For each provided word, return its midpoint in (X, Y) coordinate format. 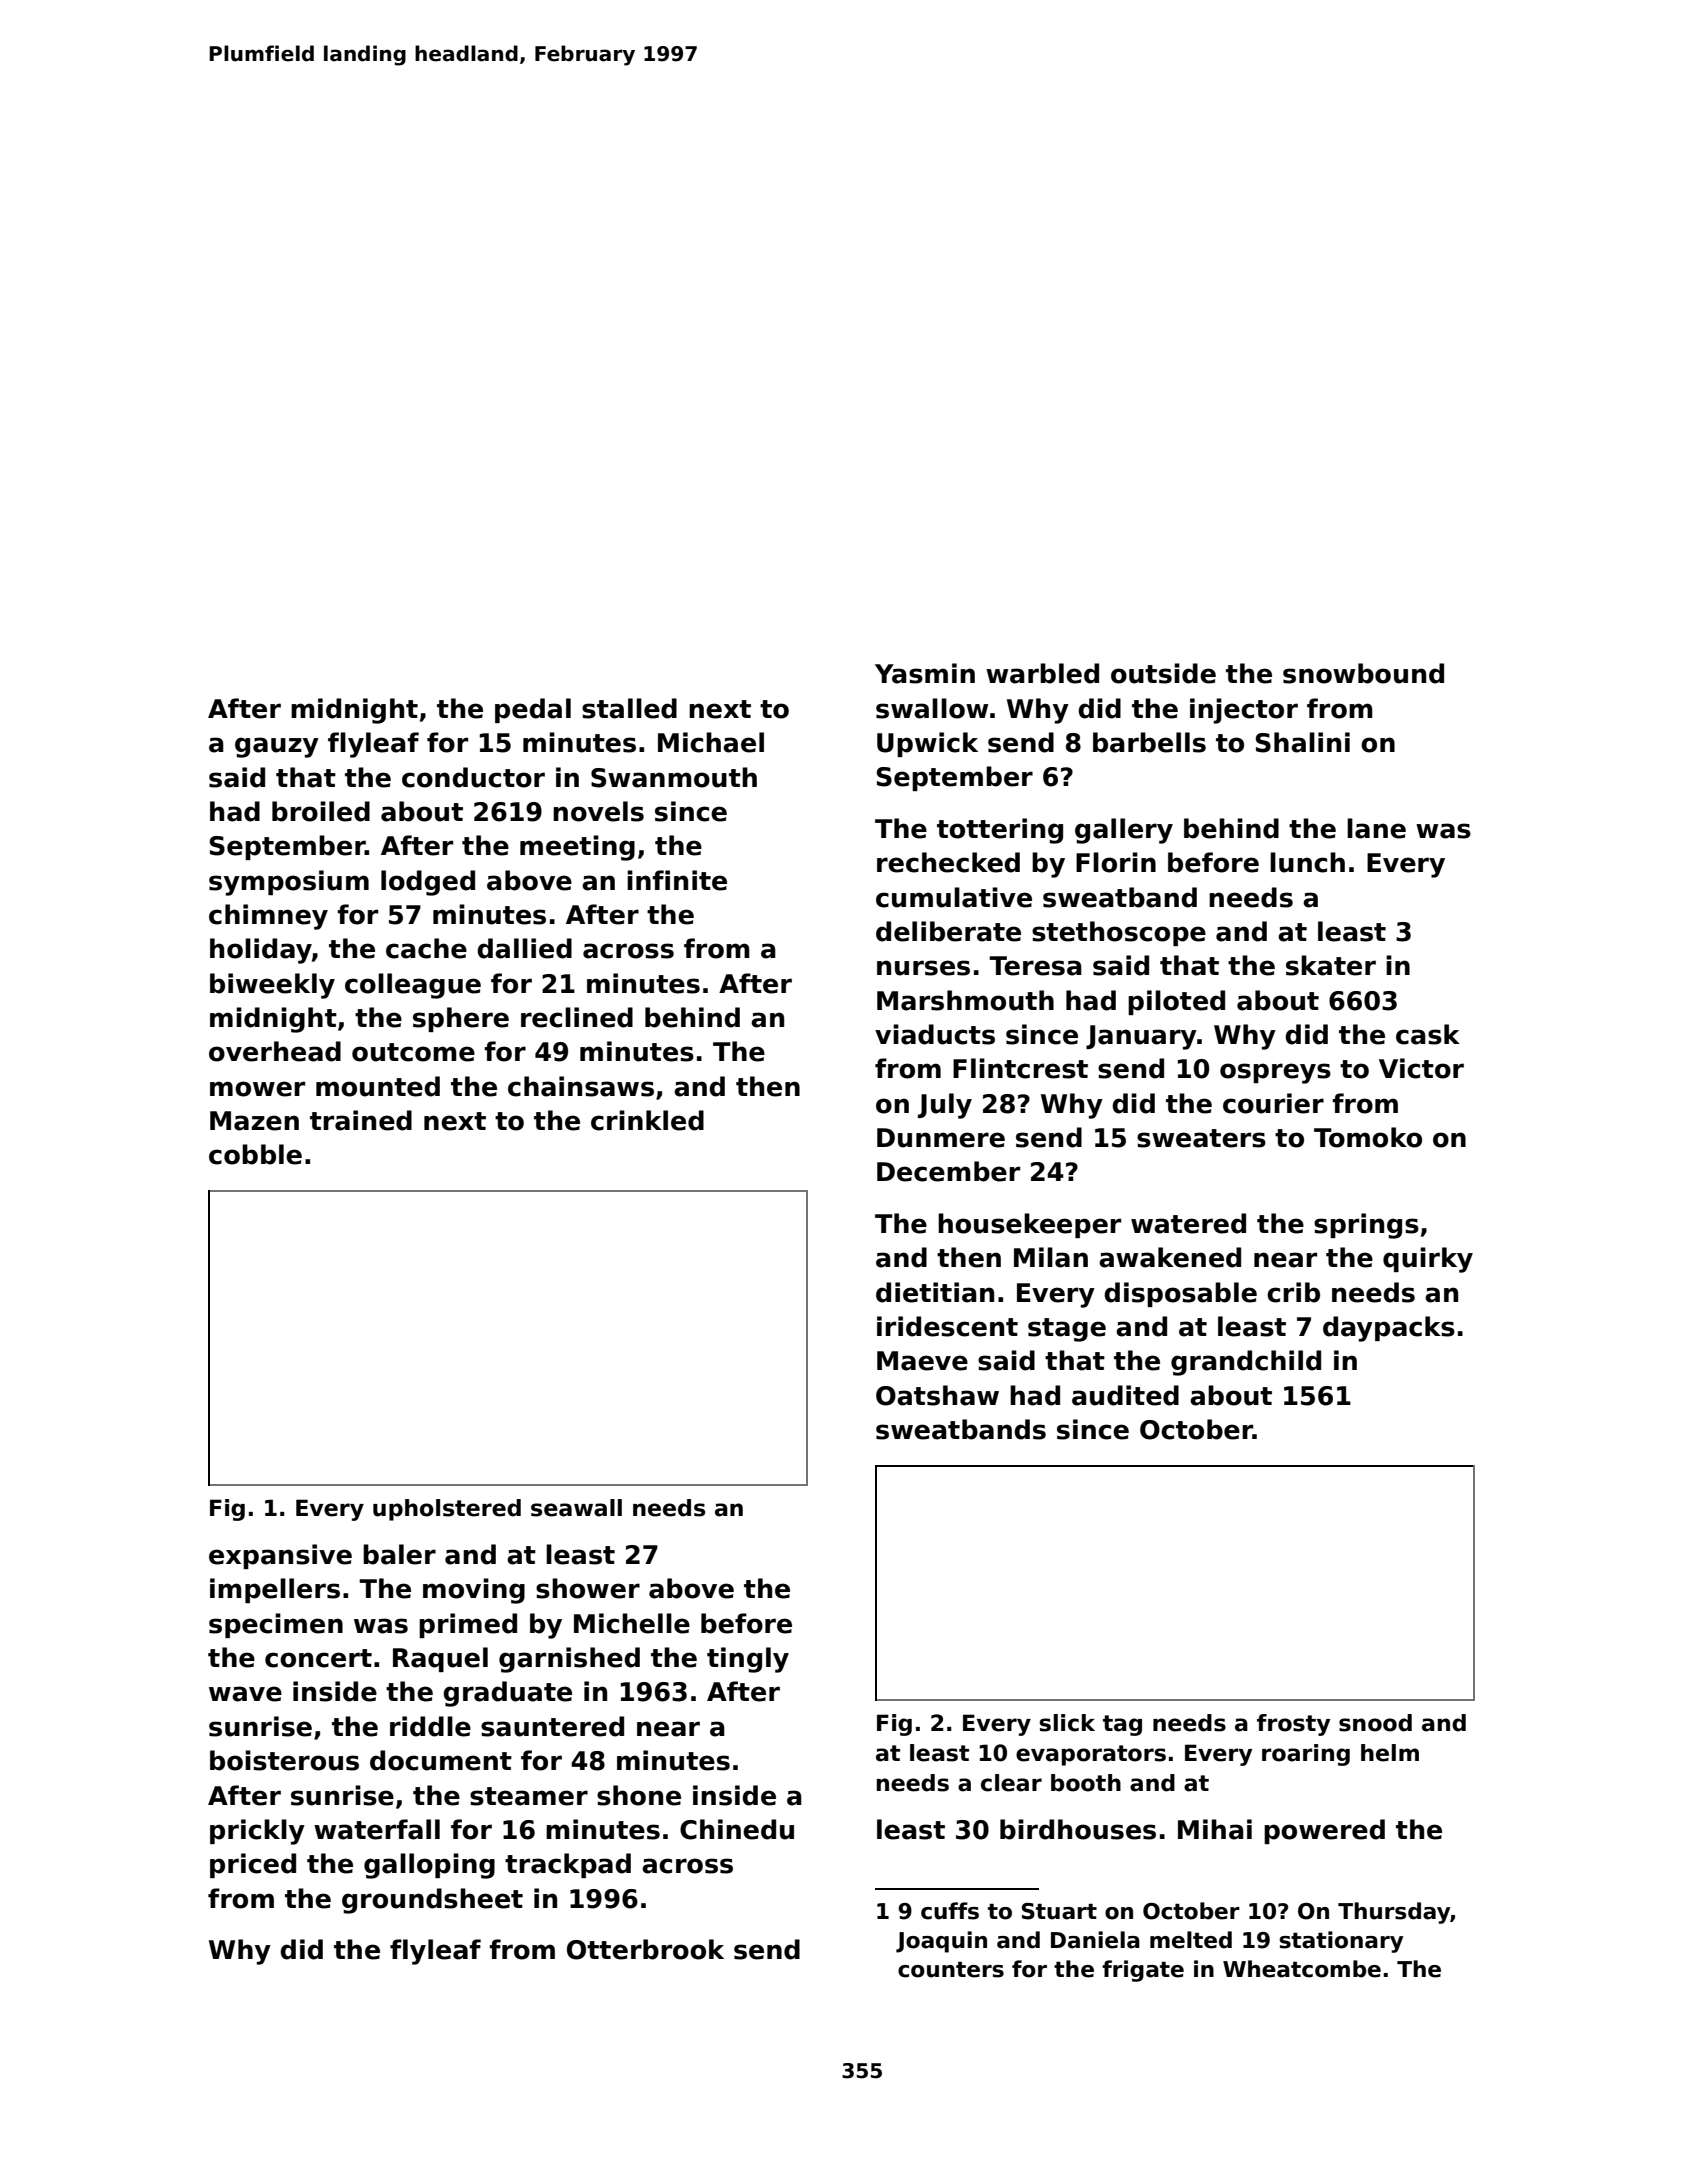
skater (1331, 965)
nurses (923, 968)
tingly (748, 1660)
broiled (321, 811)
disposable (1180, 1294)
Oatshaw (937, 1395)
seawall (576, 1508)
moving (474, 1591)
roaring (1306, 1755)
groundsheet (432, 1901)
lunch (1307, 862)
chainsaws (581, 1086)
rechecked (948, 862)
